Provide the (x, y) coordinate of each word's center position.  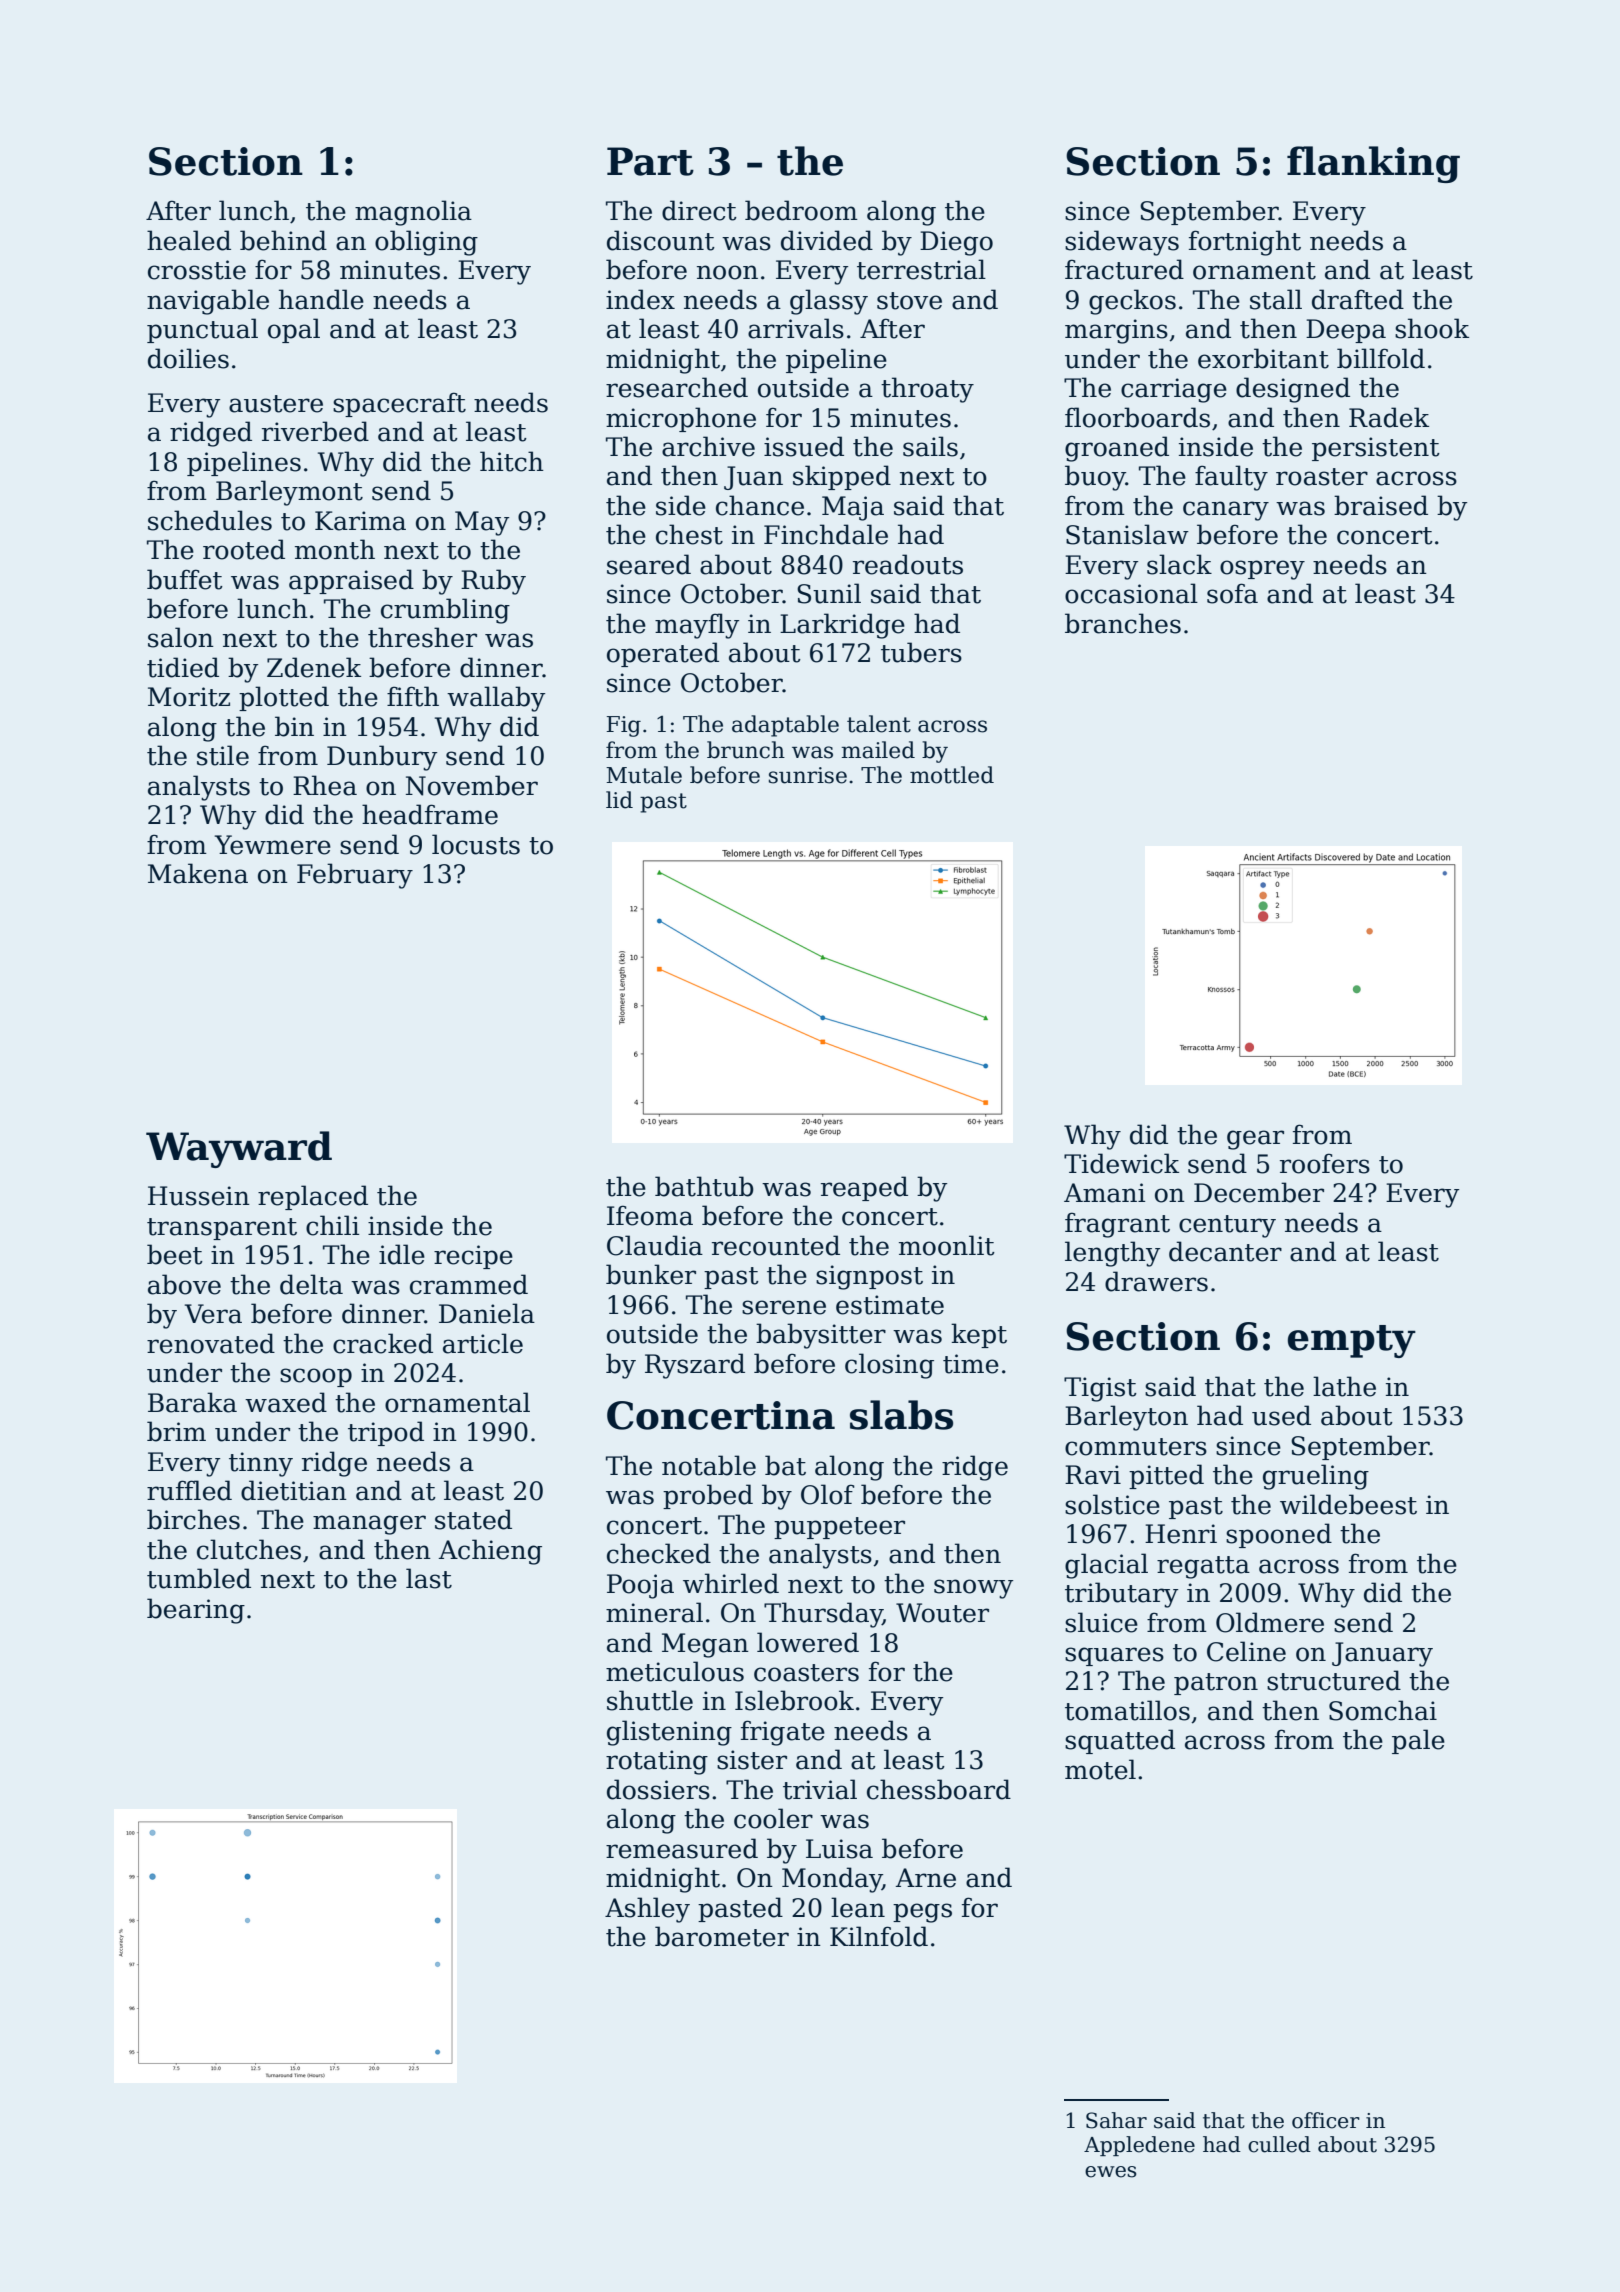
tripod (386, 1433)
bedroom (801, 210)
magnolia (413, 213)
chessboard (939, 1789)
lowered (808, 1642)
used (1281, 1415)
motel (1100, 1769)
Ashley (647, 1910)
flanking (1373, 164)
